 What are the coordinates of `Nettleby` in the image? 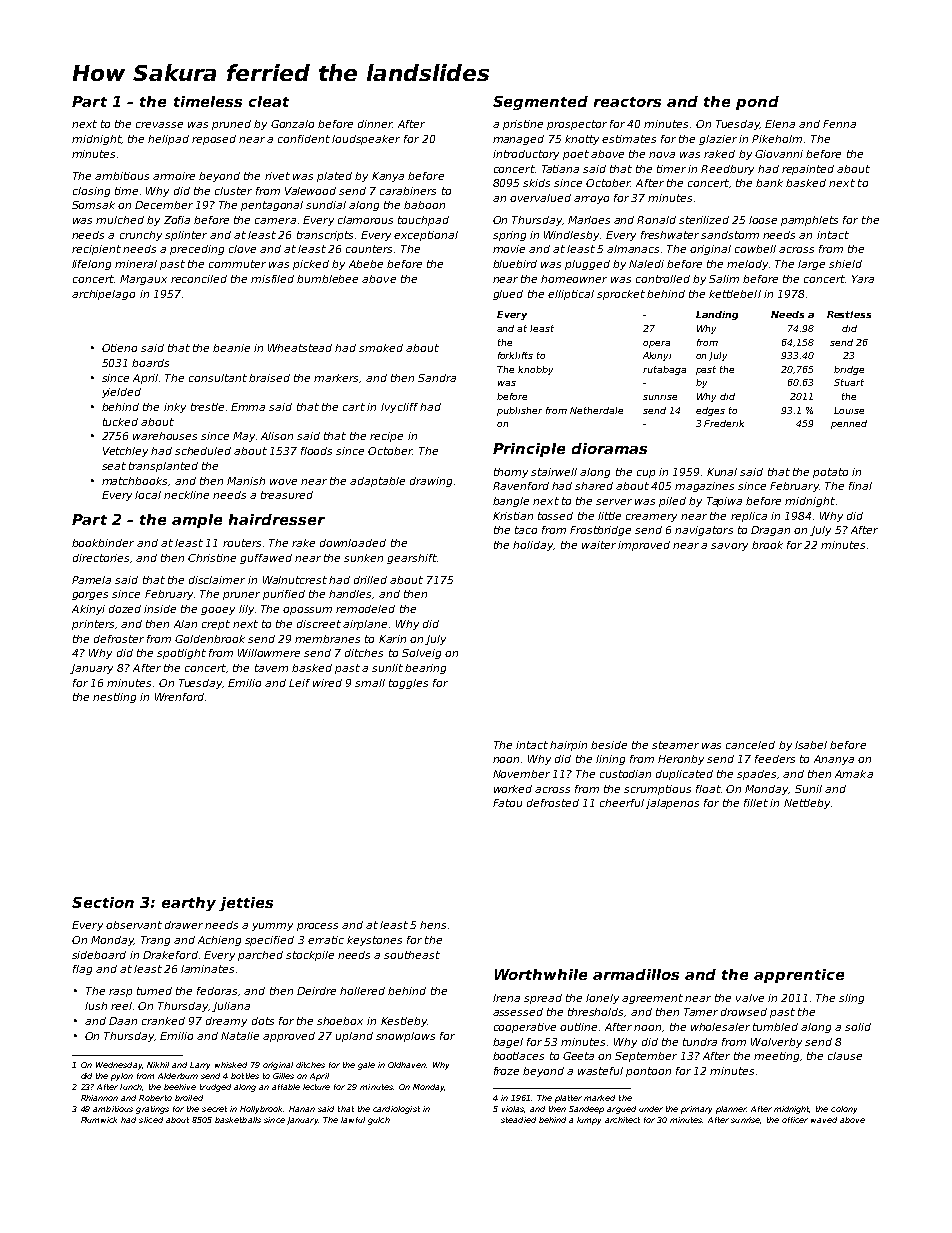 It's located at (807, 804).
